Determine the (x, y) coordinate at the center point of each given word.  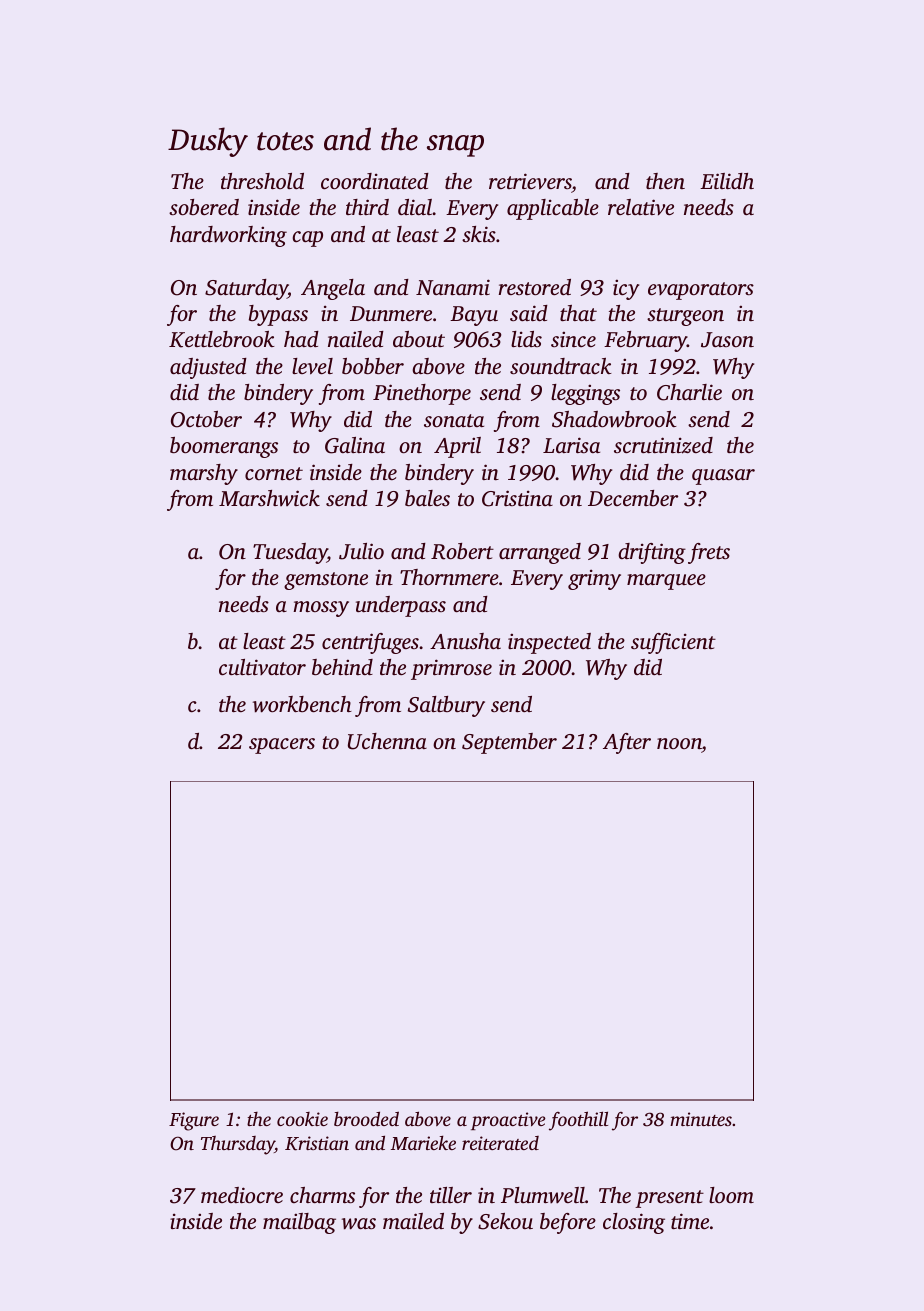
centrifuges (370, 643)
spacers (282, 746)
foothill (578, 1121)
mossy (321, 609)
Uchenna (387, 741)
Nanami (453, 287)
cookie (302, 1119)
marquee (666, 582)
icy (626, 289)
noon (679, 743)
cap (307, 239)
